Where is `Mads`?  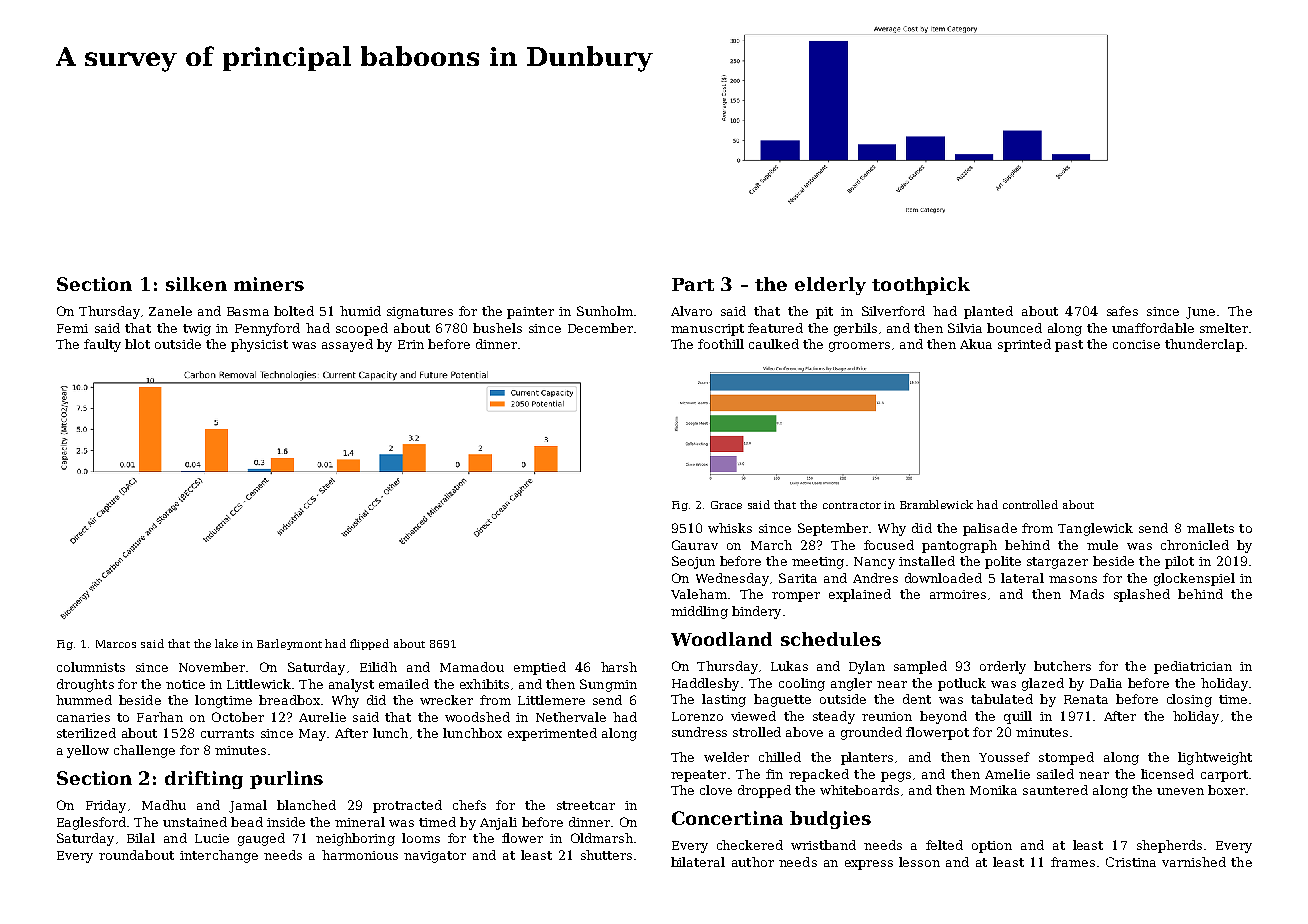
Mads is located at coordinates (1087, 594).
